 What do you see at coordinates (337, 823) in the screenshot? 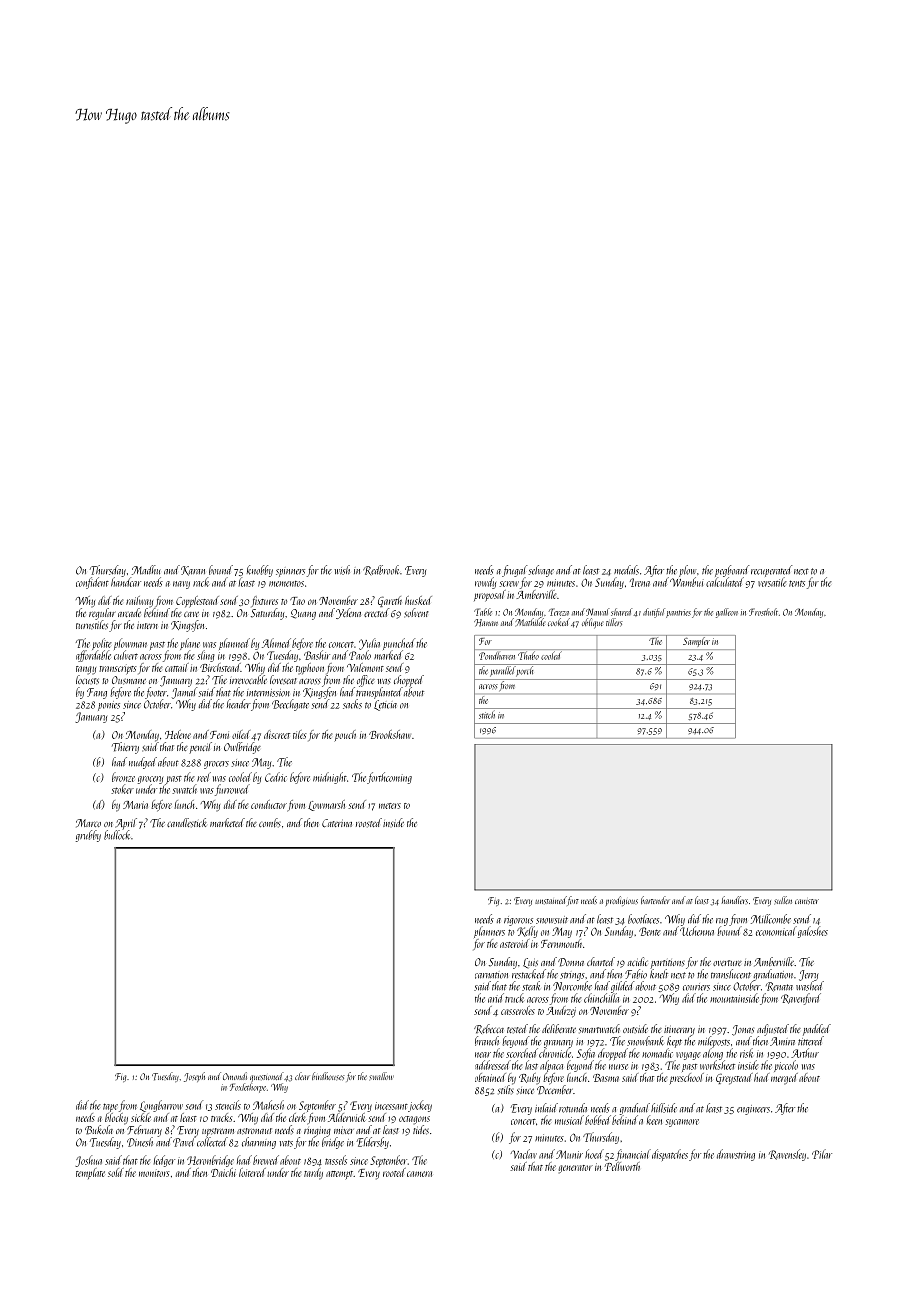
I see `Caterina` at bounding box center [337, 823].
